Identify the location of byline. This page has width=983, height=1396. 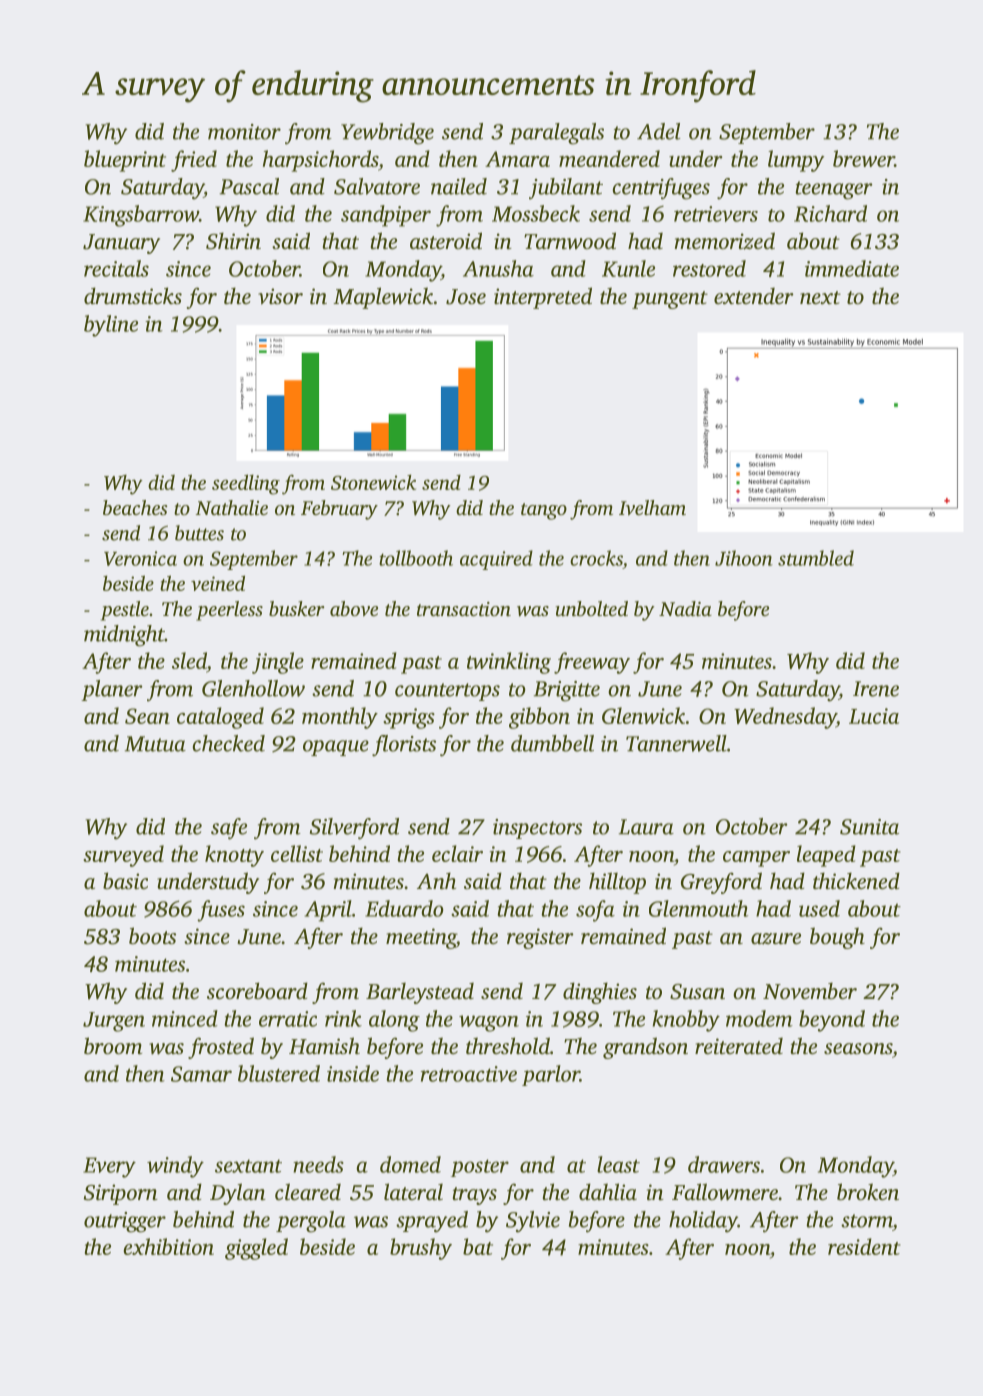
(111, 326).
